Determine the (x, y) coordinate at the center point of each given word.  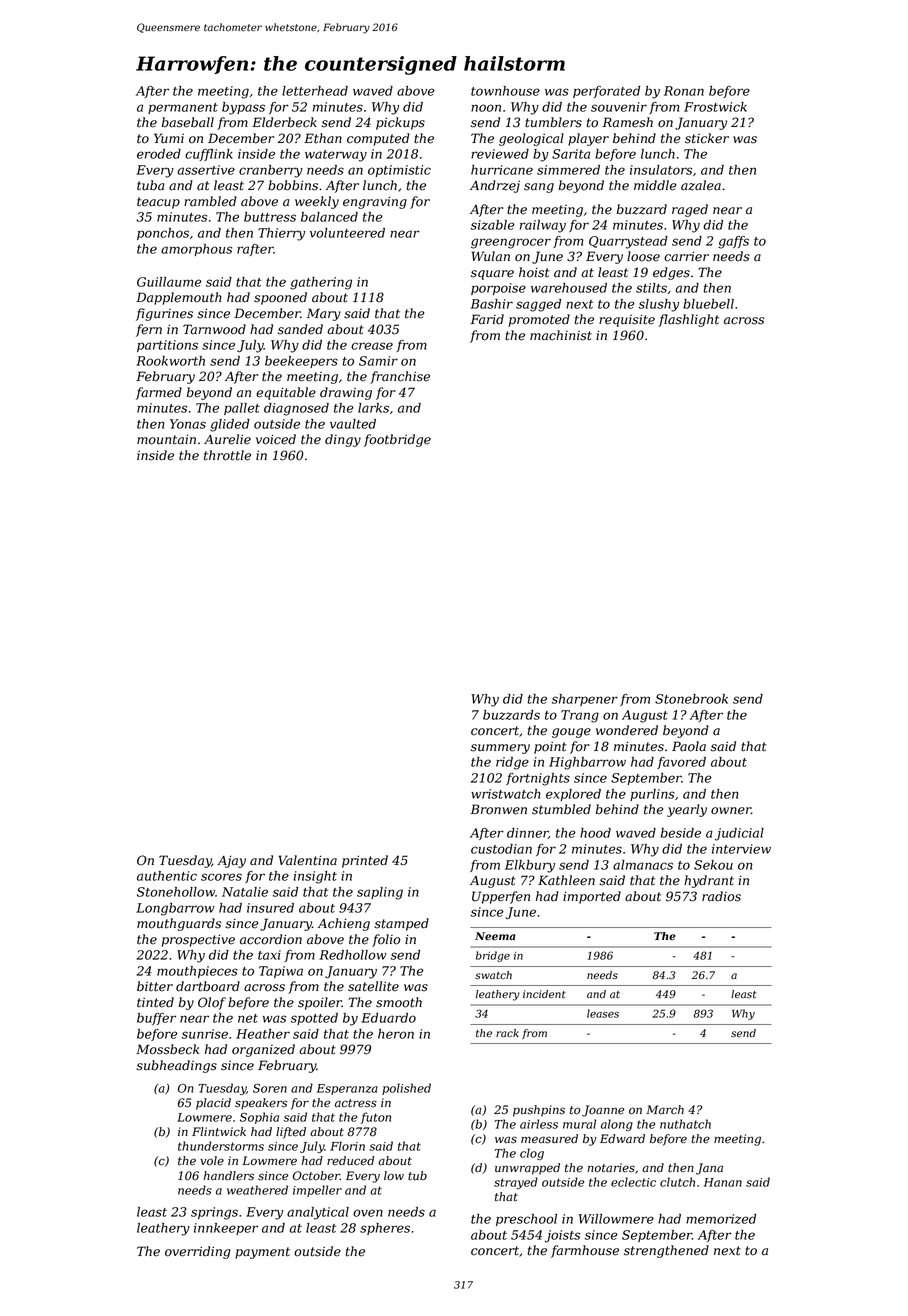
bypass (243, 108)
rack (507, 1033)
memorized (721, 1219)
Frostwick (715, 107)
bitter (155, 986)
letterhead (315, 91)
